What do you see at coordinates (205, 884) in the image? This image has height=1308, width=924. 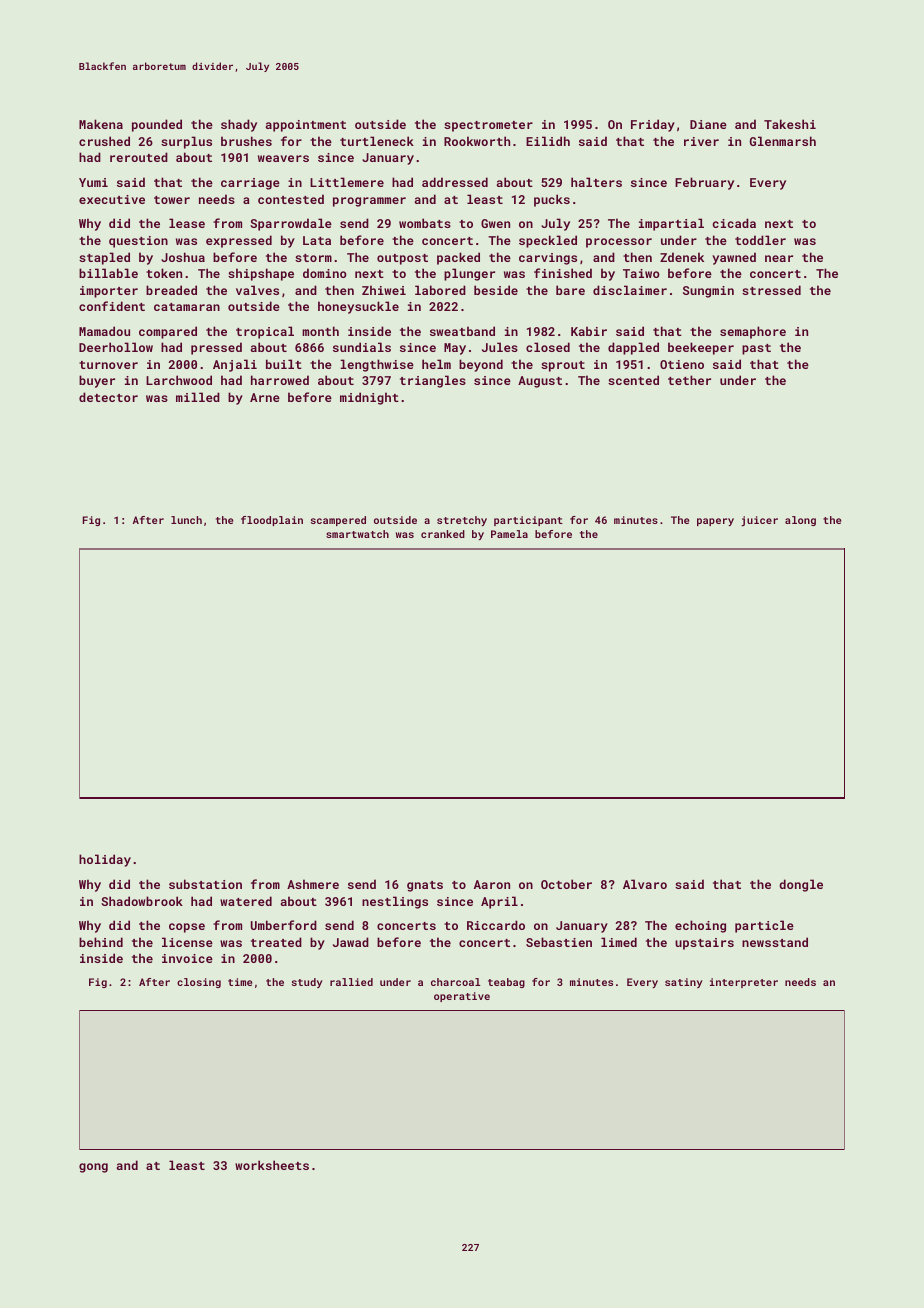 I see `substation` at bounding box center [205, 884].
